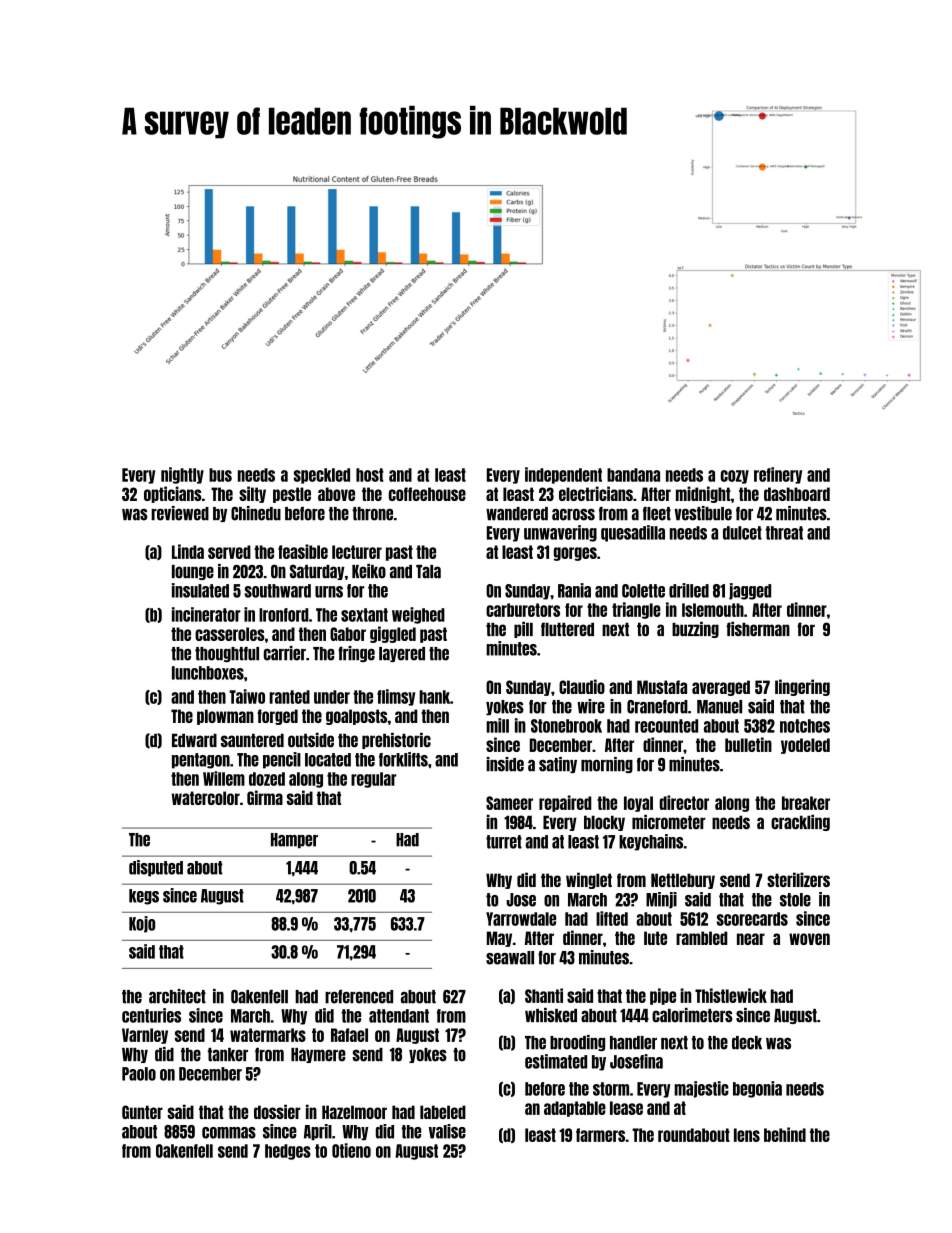  Describe the element at coordinates (633, 475) in the screenshot. I see `bandana` at that location.
